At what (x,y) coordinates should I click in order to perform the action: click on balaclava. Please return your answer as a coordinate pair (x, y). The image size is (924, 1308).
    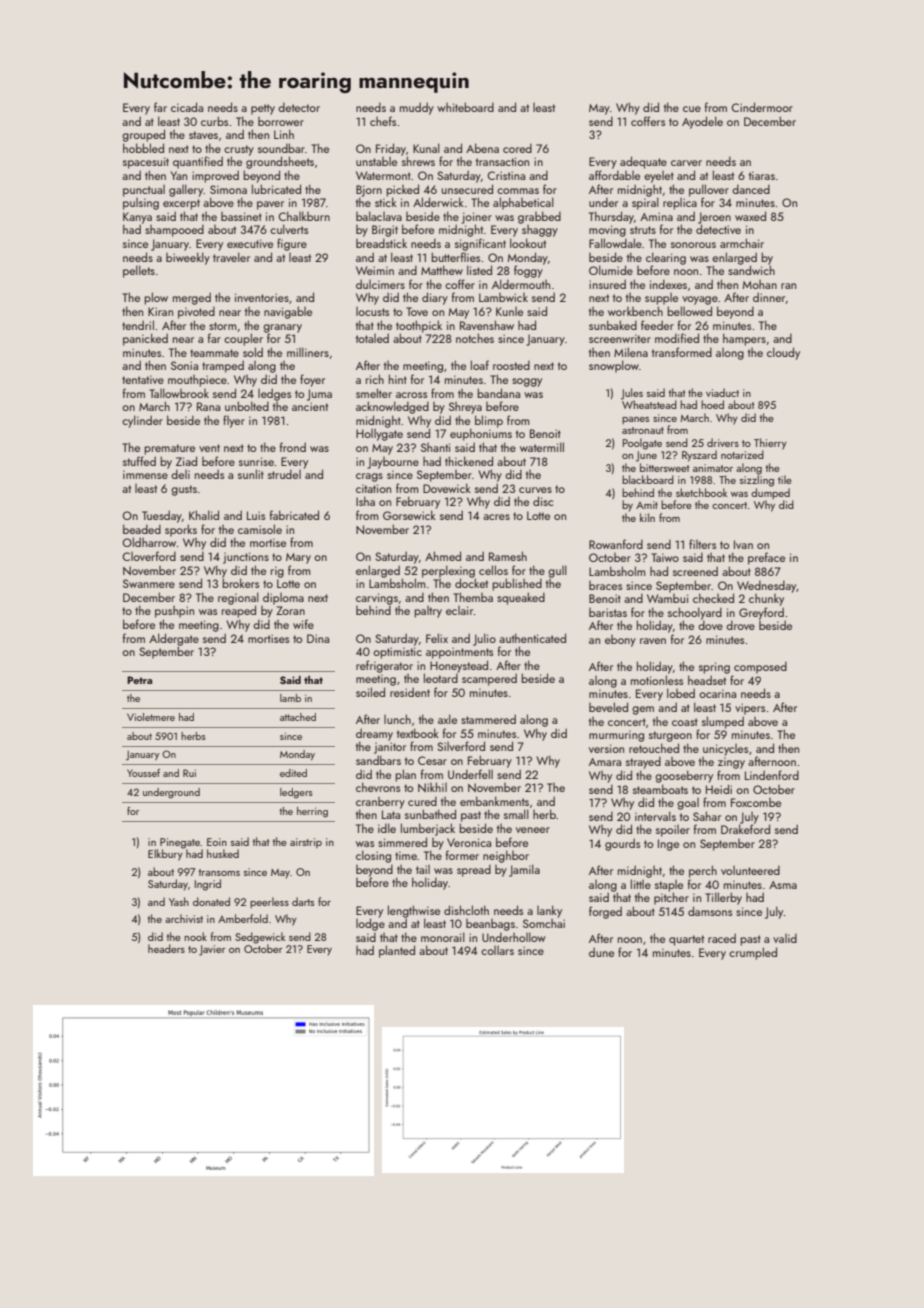
    Looking at the image, I should click on (379, 216).
